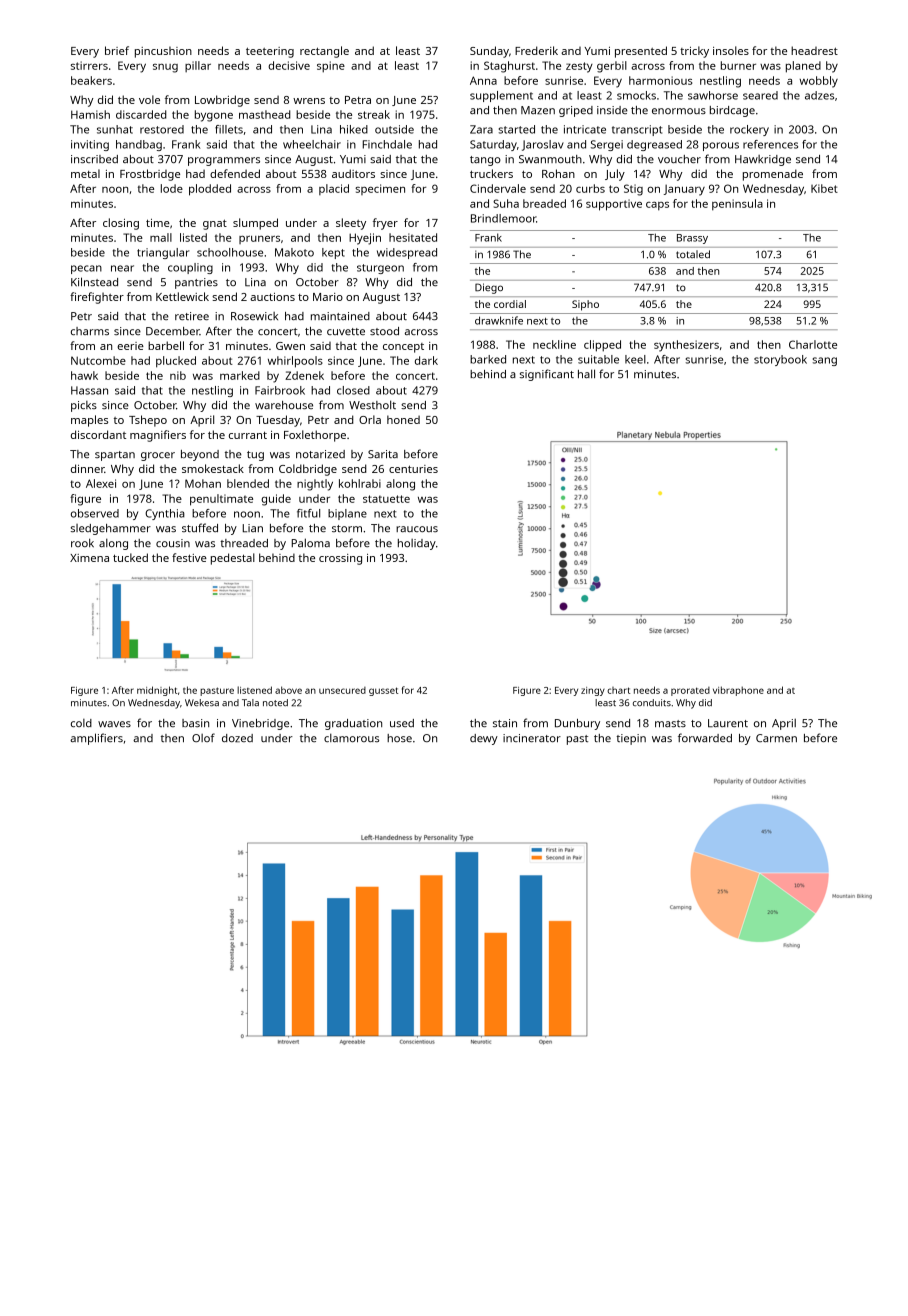  I want to click on teetering, so click(270, 52).
